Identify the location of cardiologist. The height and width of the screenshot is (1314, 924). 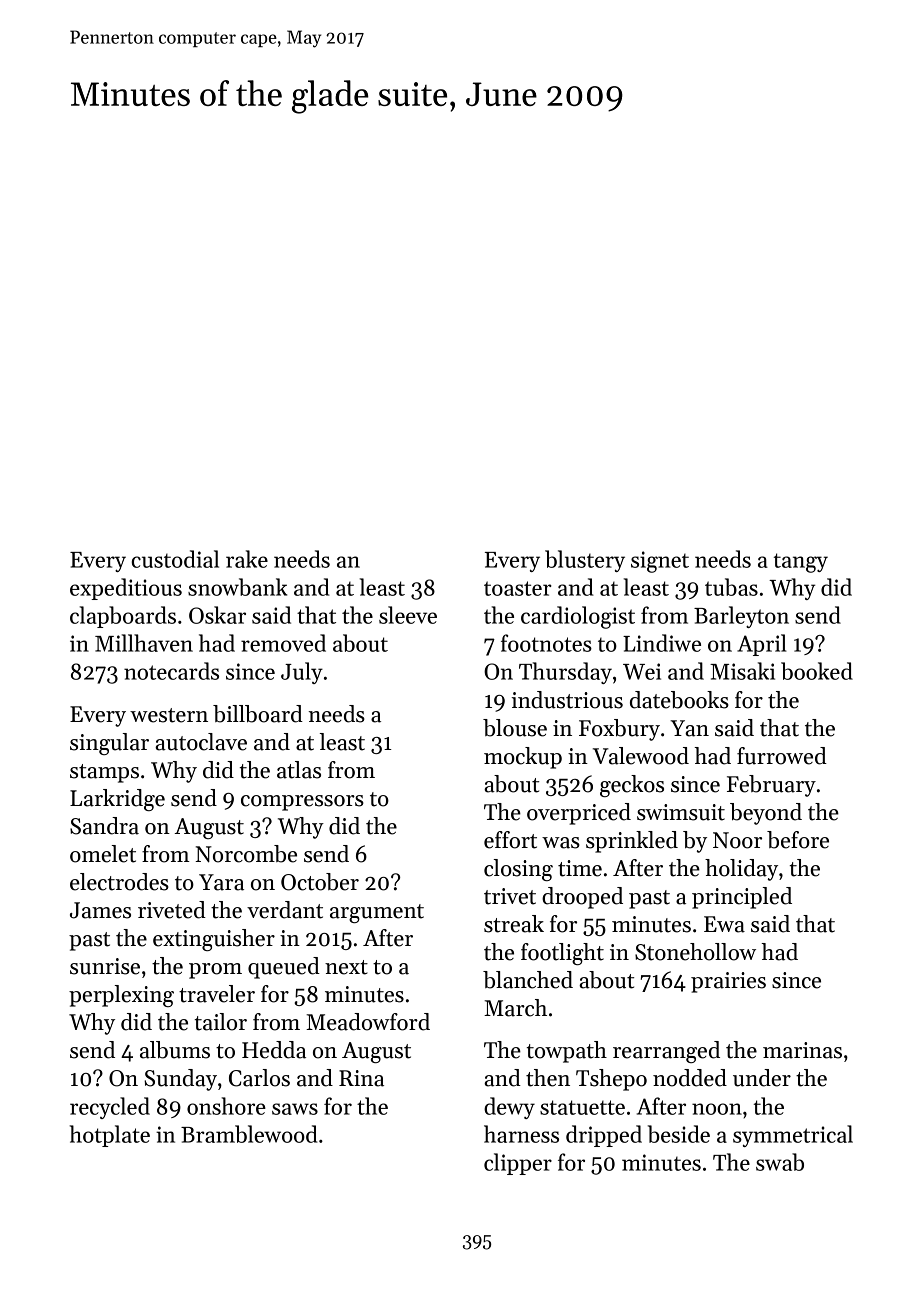
(578, 617).
